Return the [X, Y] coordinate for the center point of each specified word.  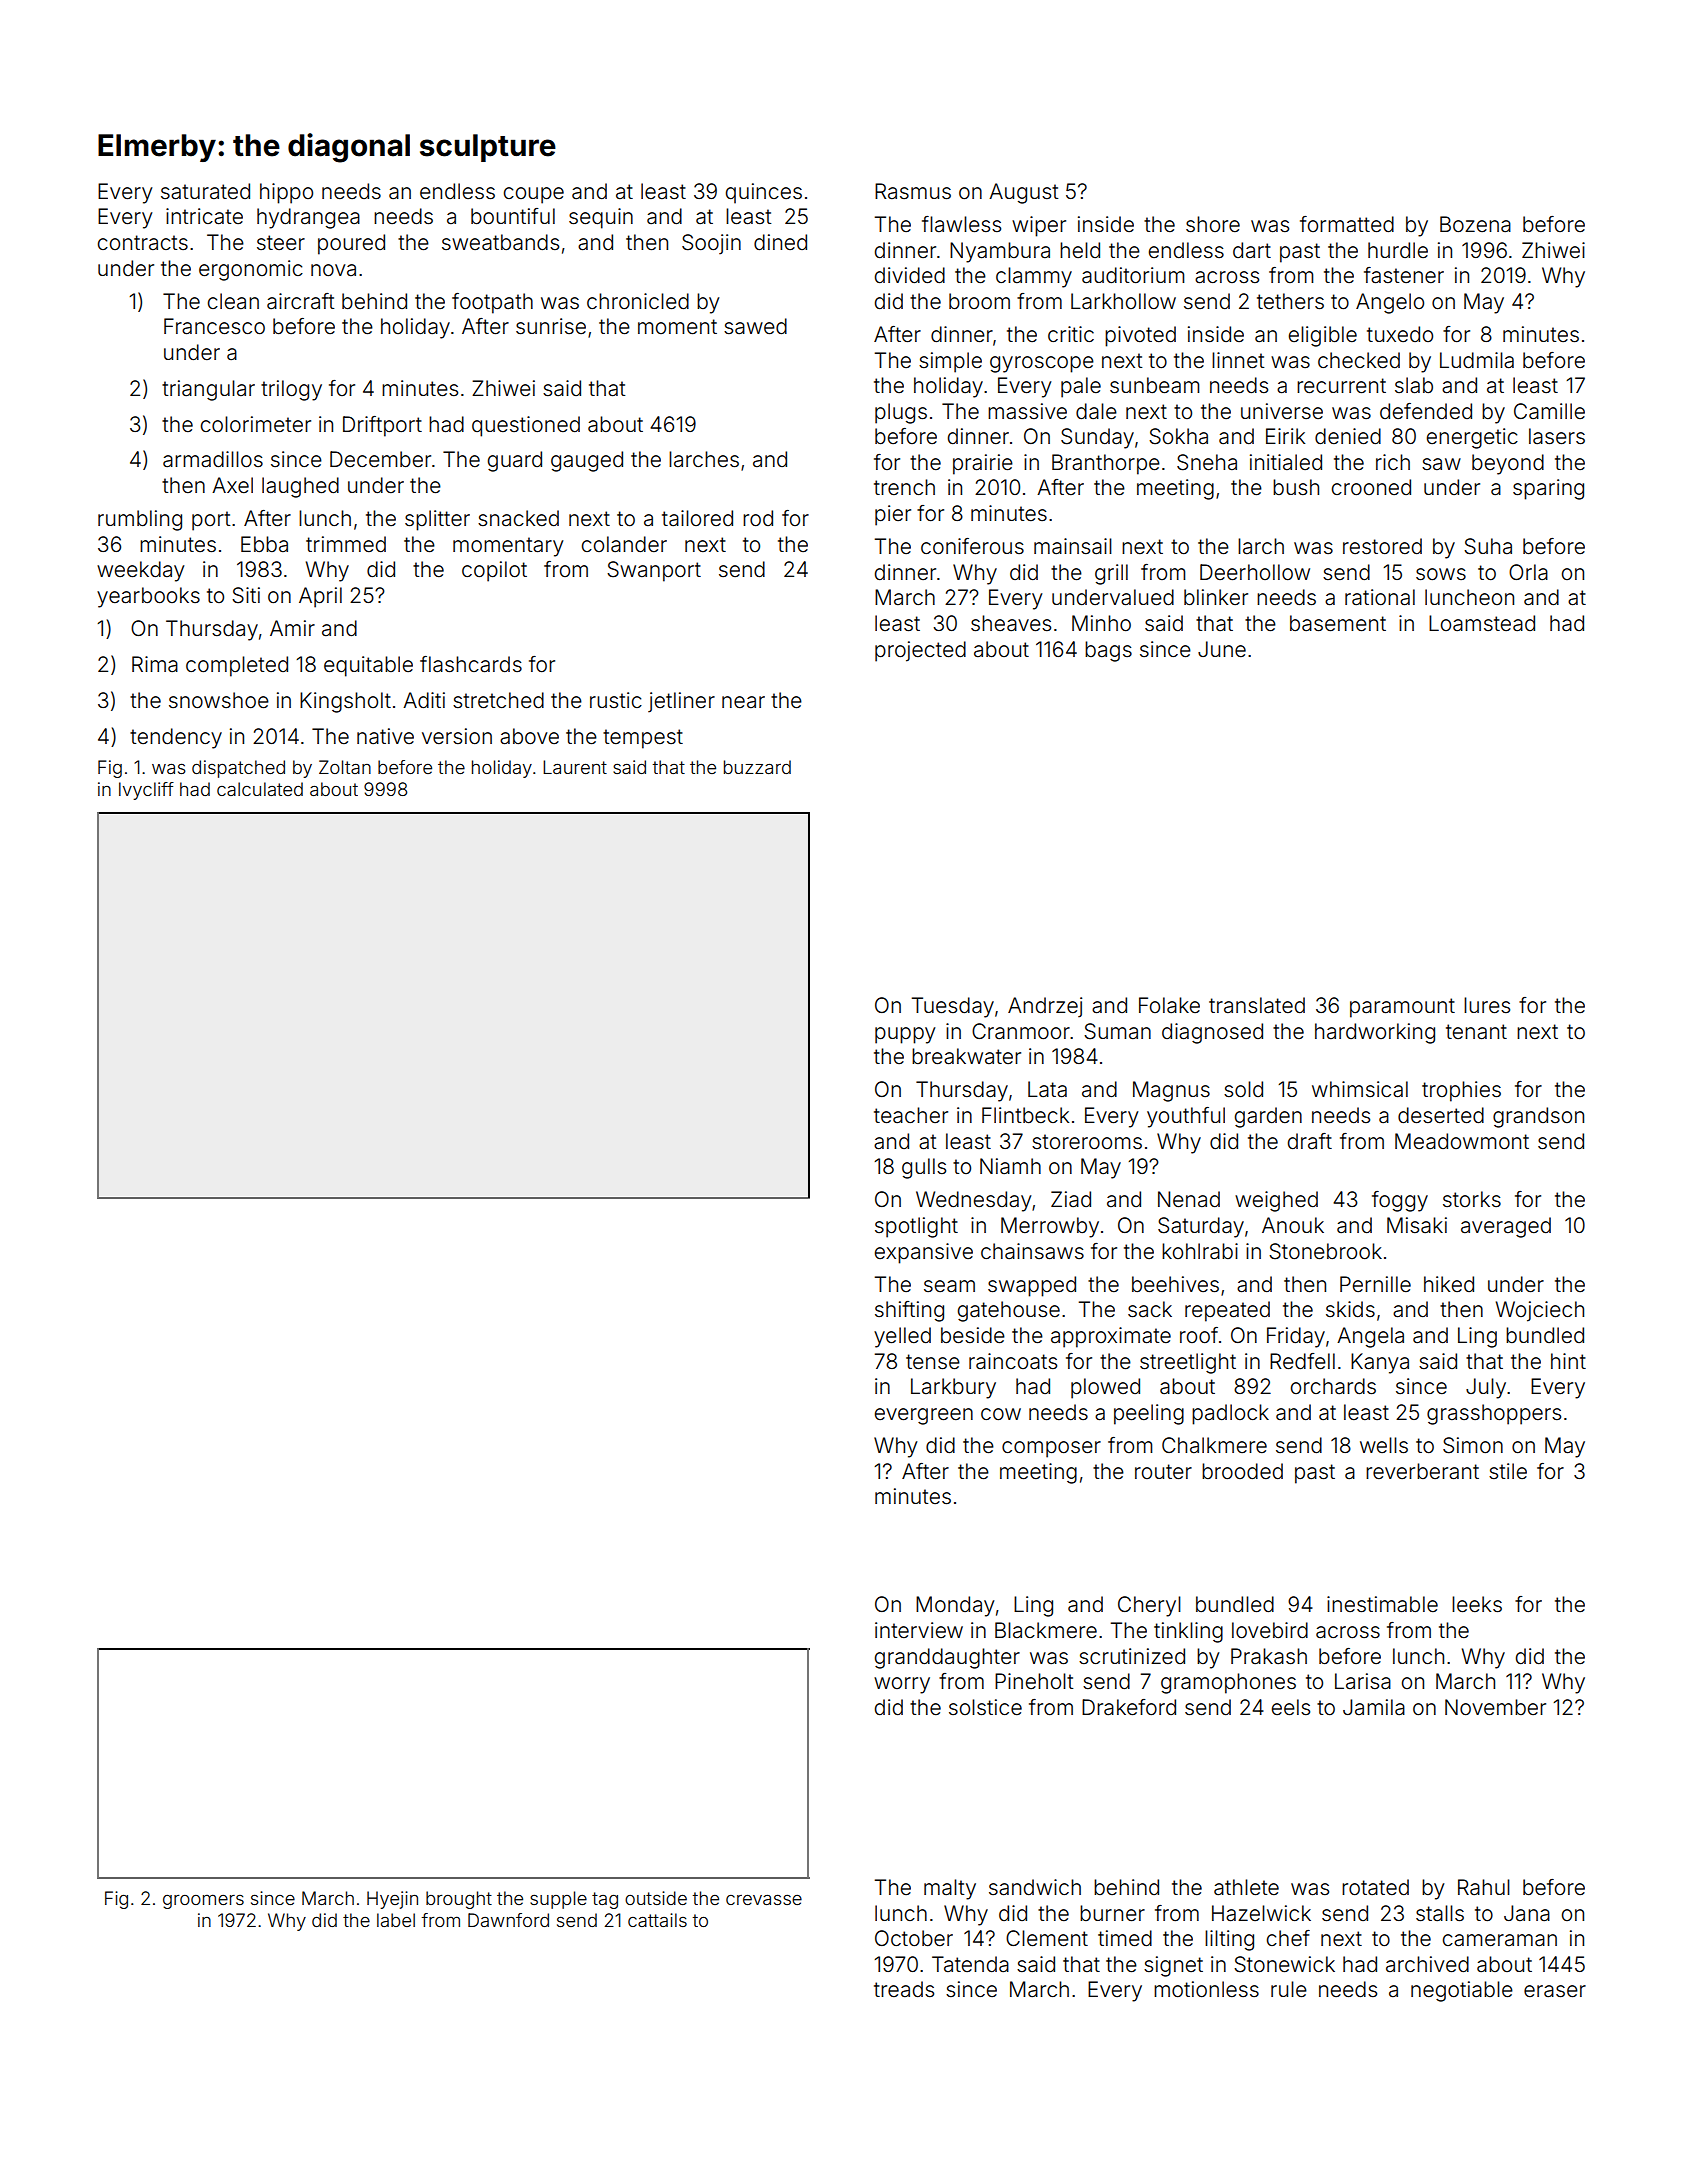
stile [1508, 1471]
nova [333, 270]
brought [459, 1900]
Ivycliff [146, 791]
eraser [1555, 1991]
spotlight [916, 1227]
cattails [657, 1920]
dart [1252, 250]
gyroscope [1042, 364]
